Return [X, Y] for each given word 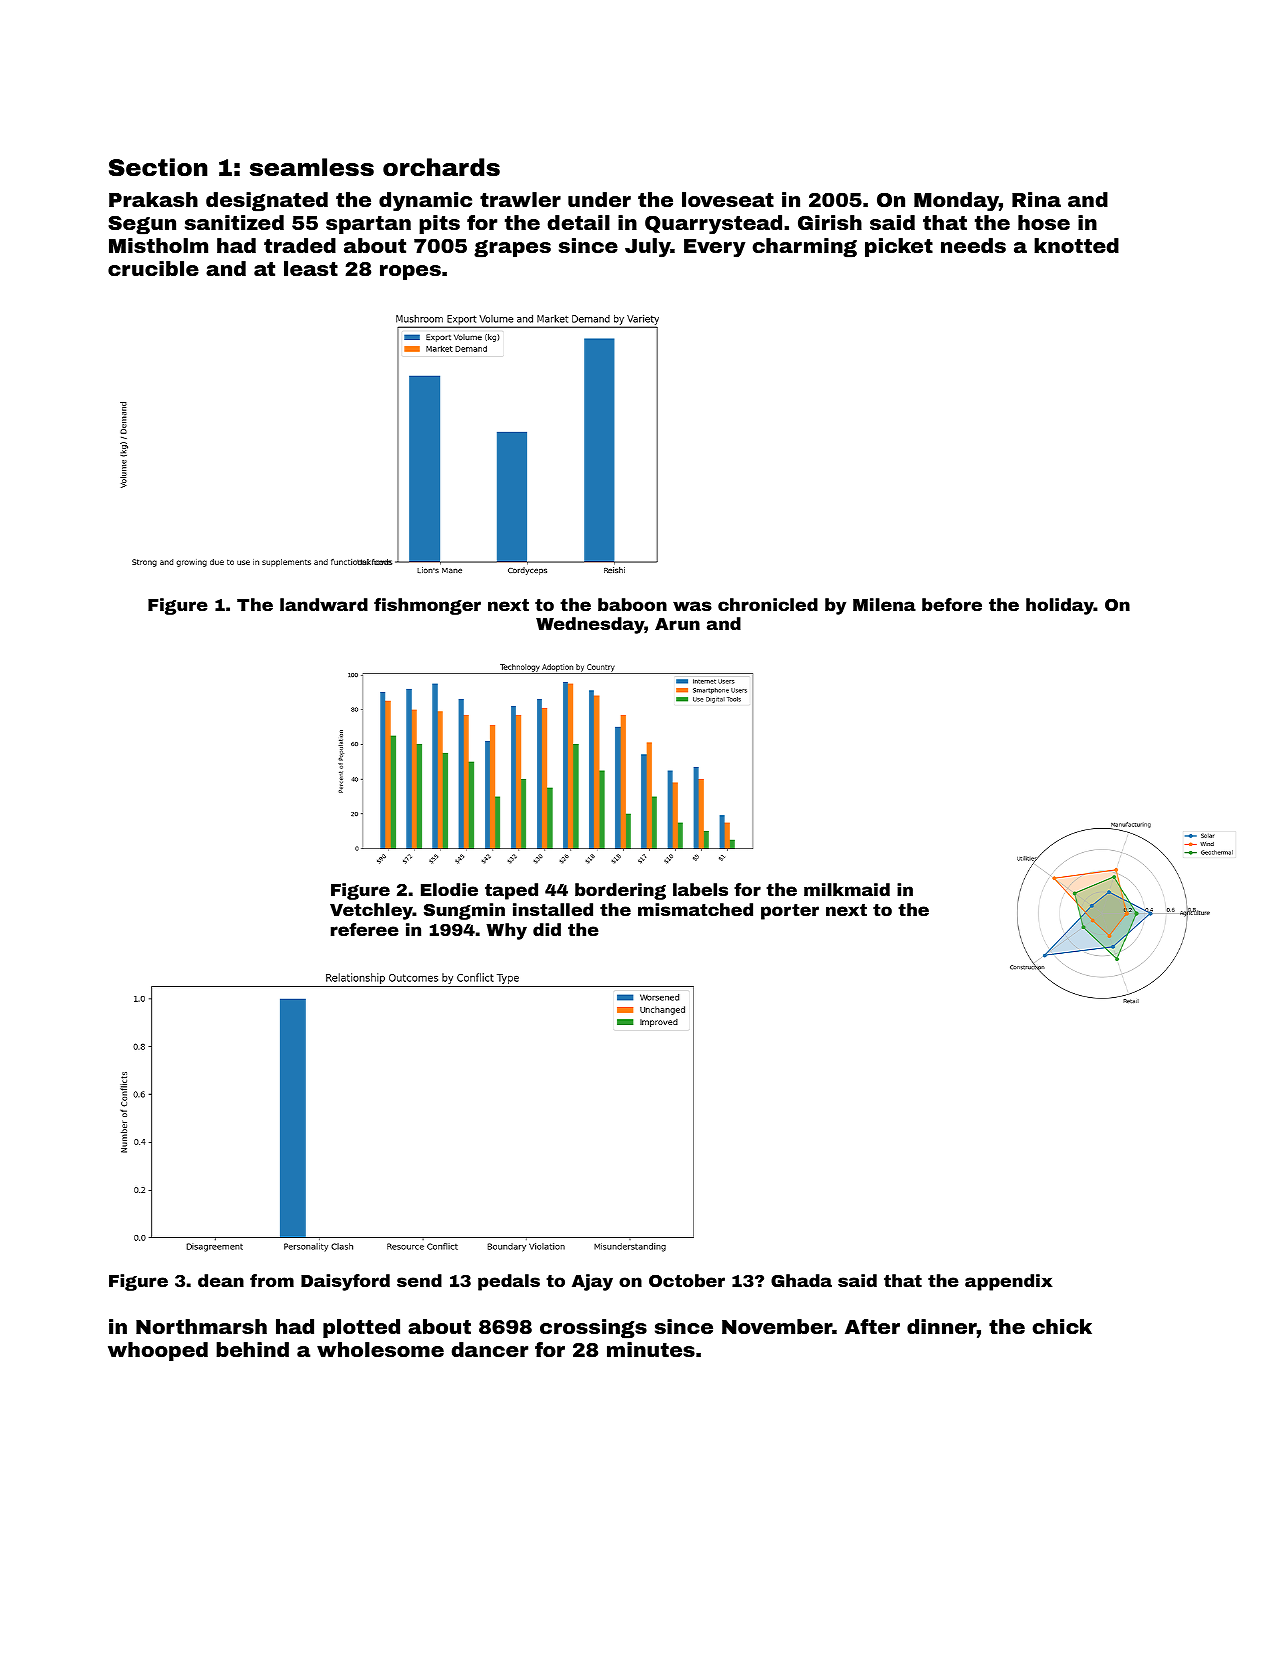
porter [790, 912]
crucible [153, 268]
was [692, 606]
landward [324, 604]
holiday [1060, 606]
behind [252, 1349]
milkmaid [847, 889]
